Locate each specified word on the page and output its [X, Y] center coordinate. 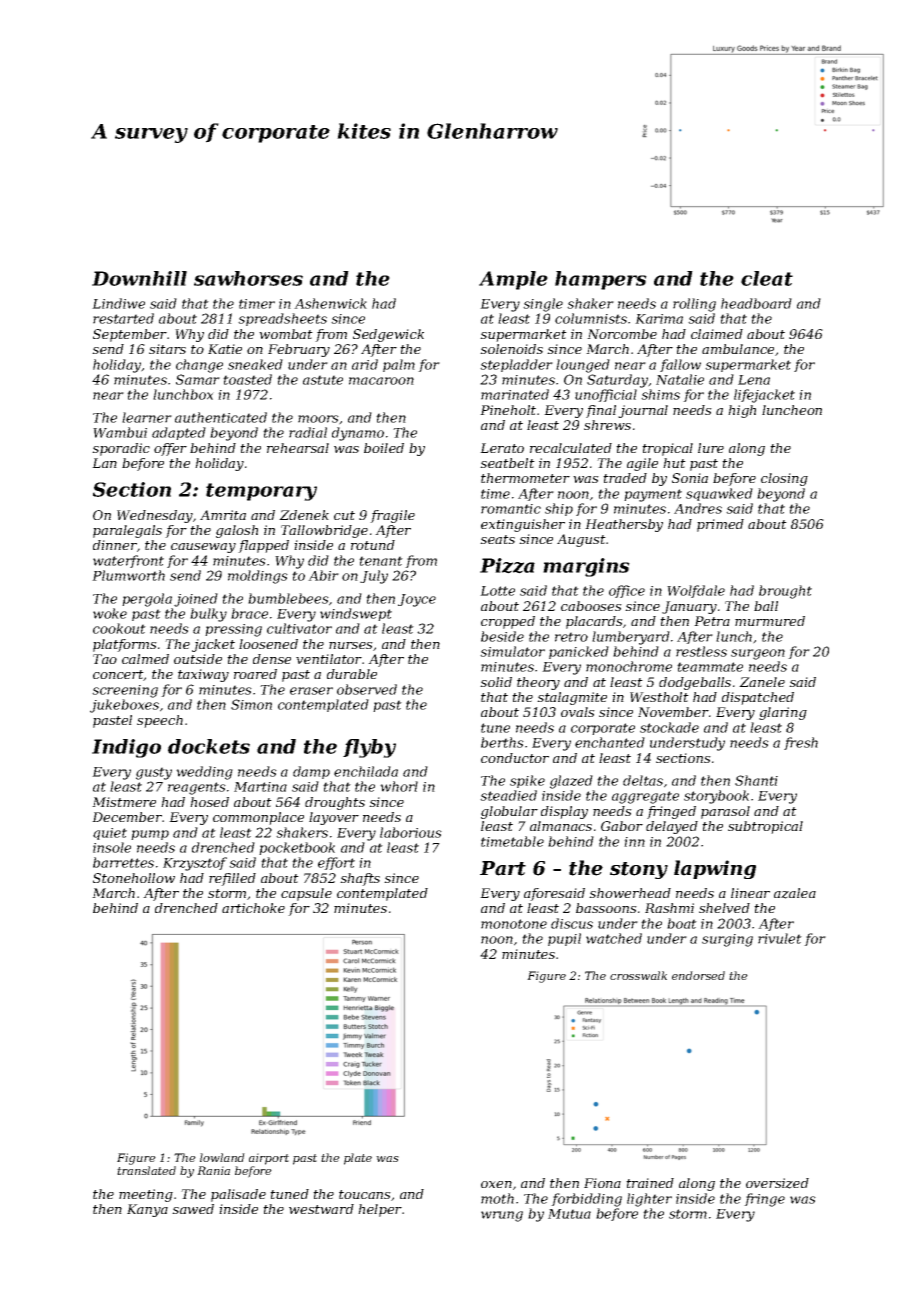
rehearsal [298, 448]
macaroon [381, 381]
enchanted [610, 742]
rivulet [780, 938]
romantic [511, 509]
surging [727, 940]
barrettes [123, 862]
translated [146, 1170]
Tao [105, 659]
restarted [123, 318]
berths [502, 742]
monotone [514, 924]
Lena [754, 380]
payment [653, 495]
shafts [360, 879]
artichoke [253, 908]
